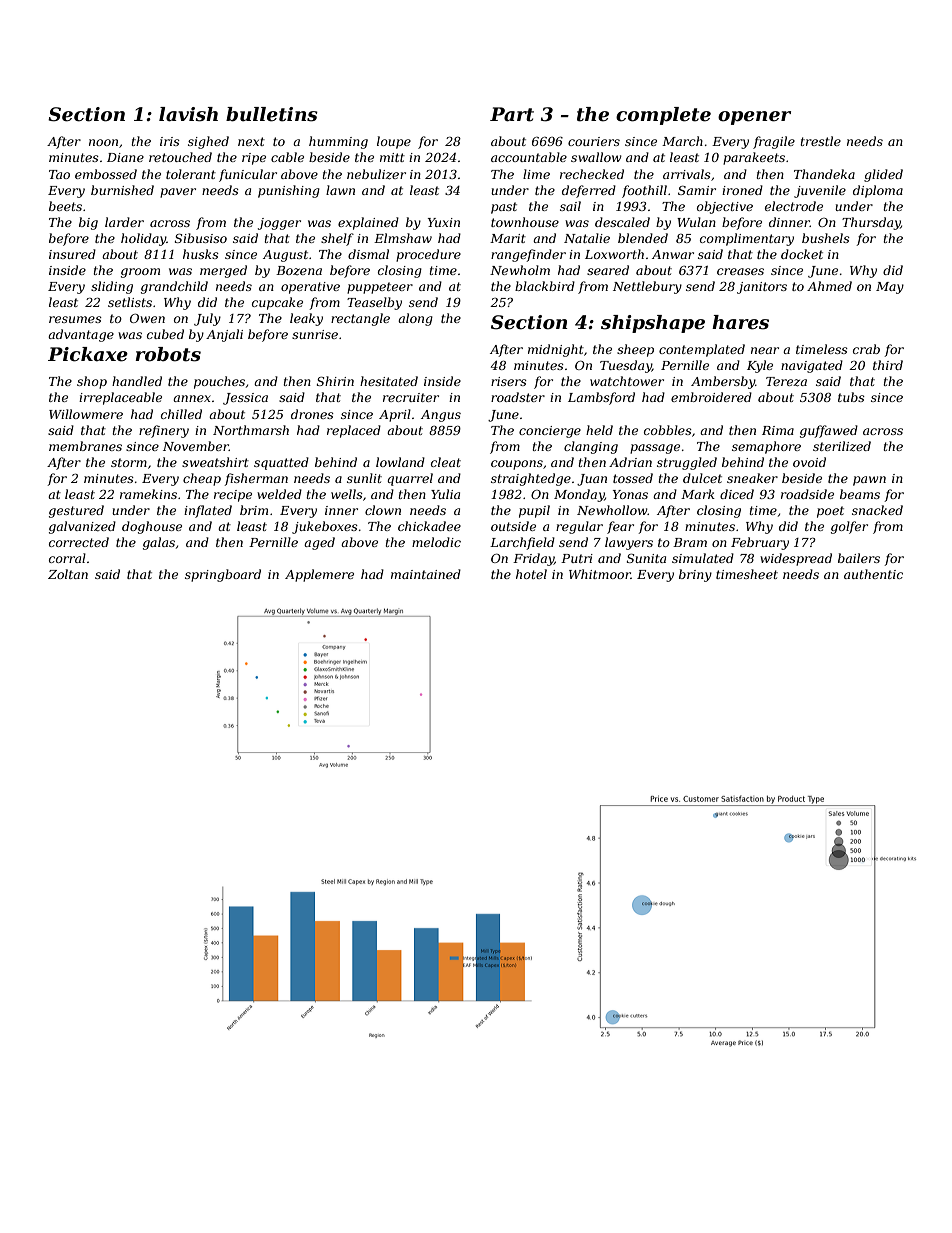 The image size is (952, 1233). Describe the element at coordinates (528, 255) in the screenshot. I see `rangefinder` at that location.
